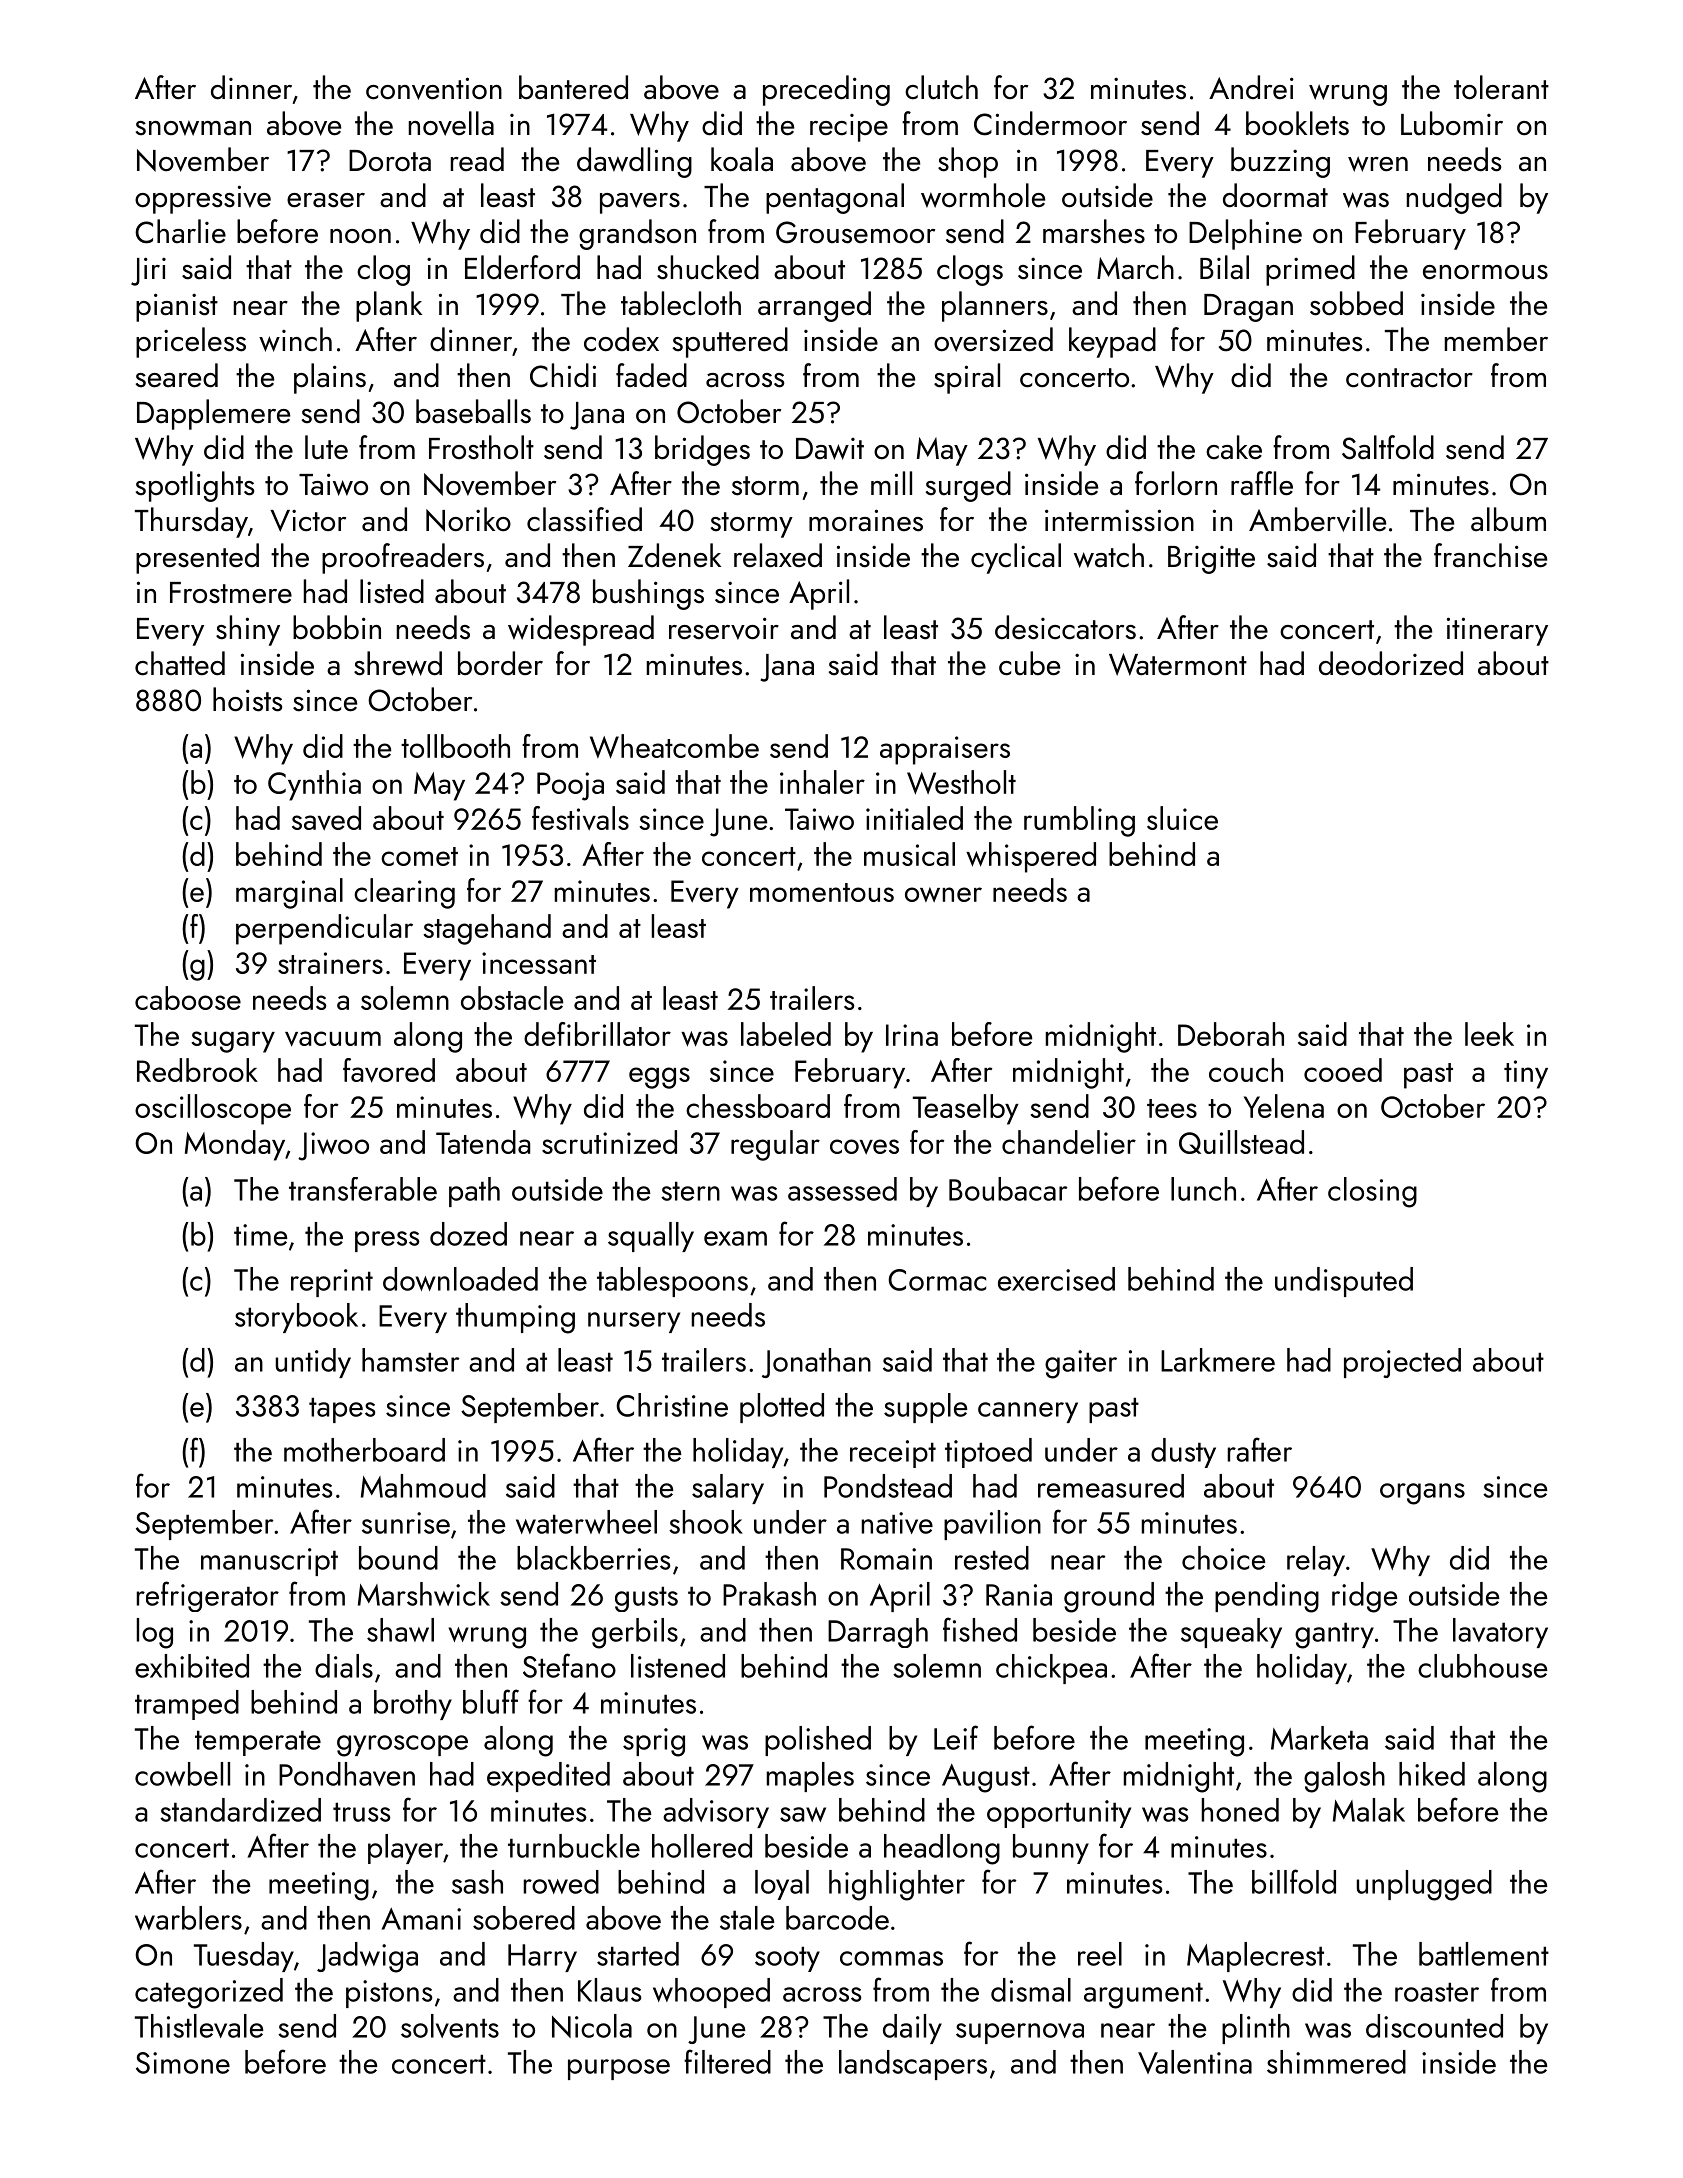 This document has width=1683, height=2178. What do you see at coordinates (231, 593) in the document?
I see `Frostmere` at bounding box center [231, 593].
